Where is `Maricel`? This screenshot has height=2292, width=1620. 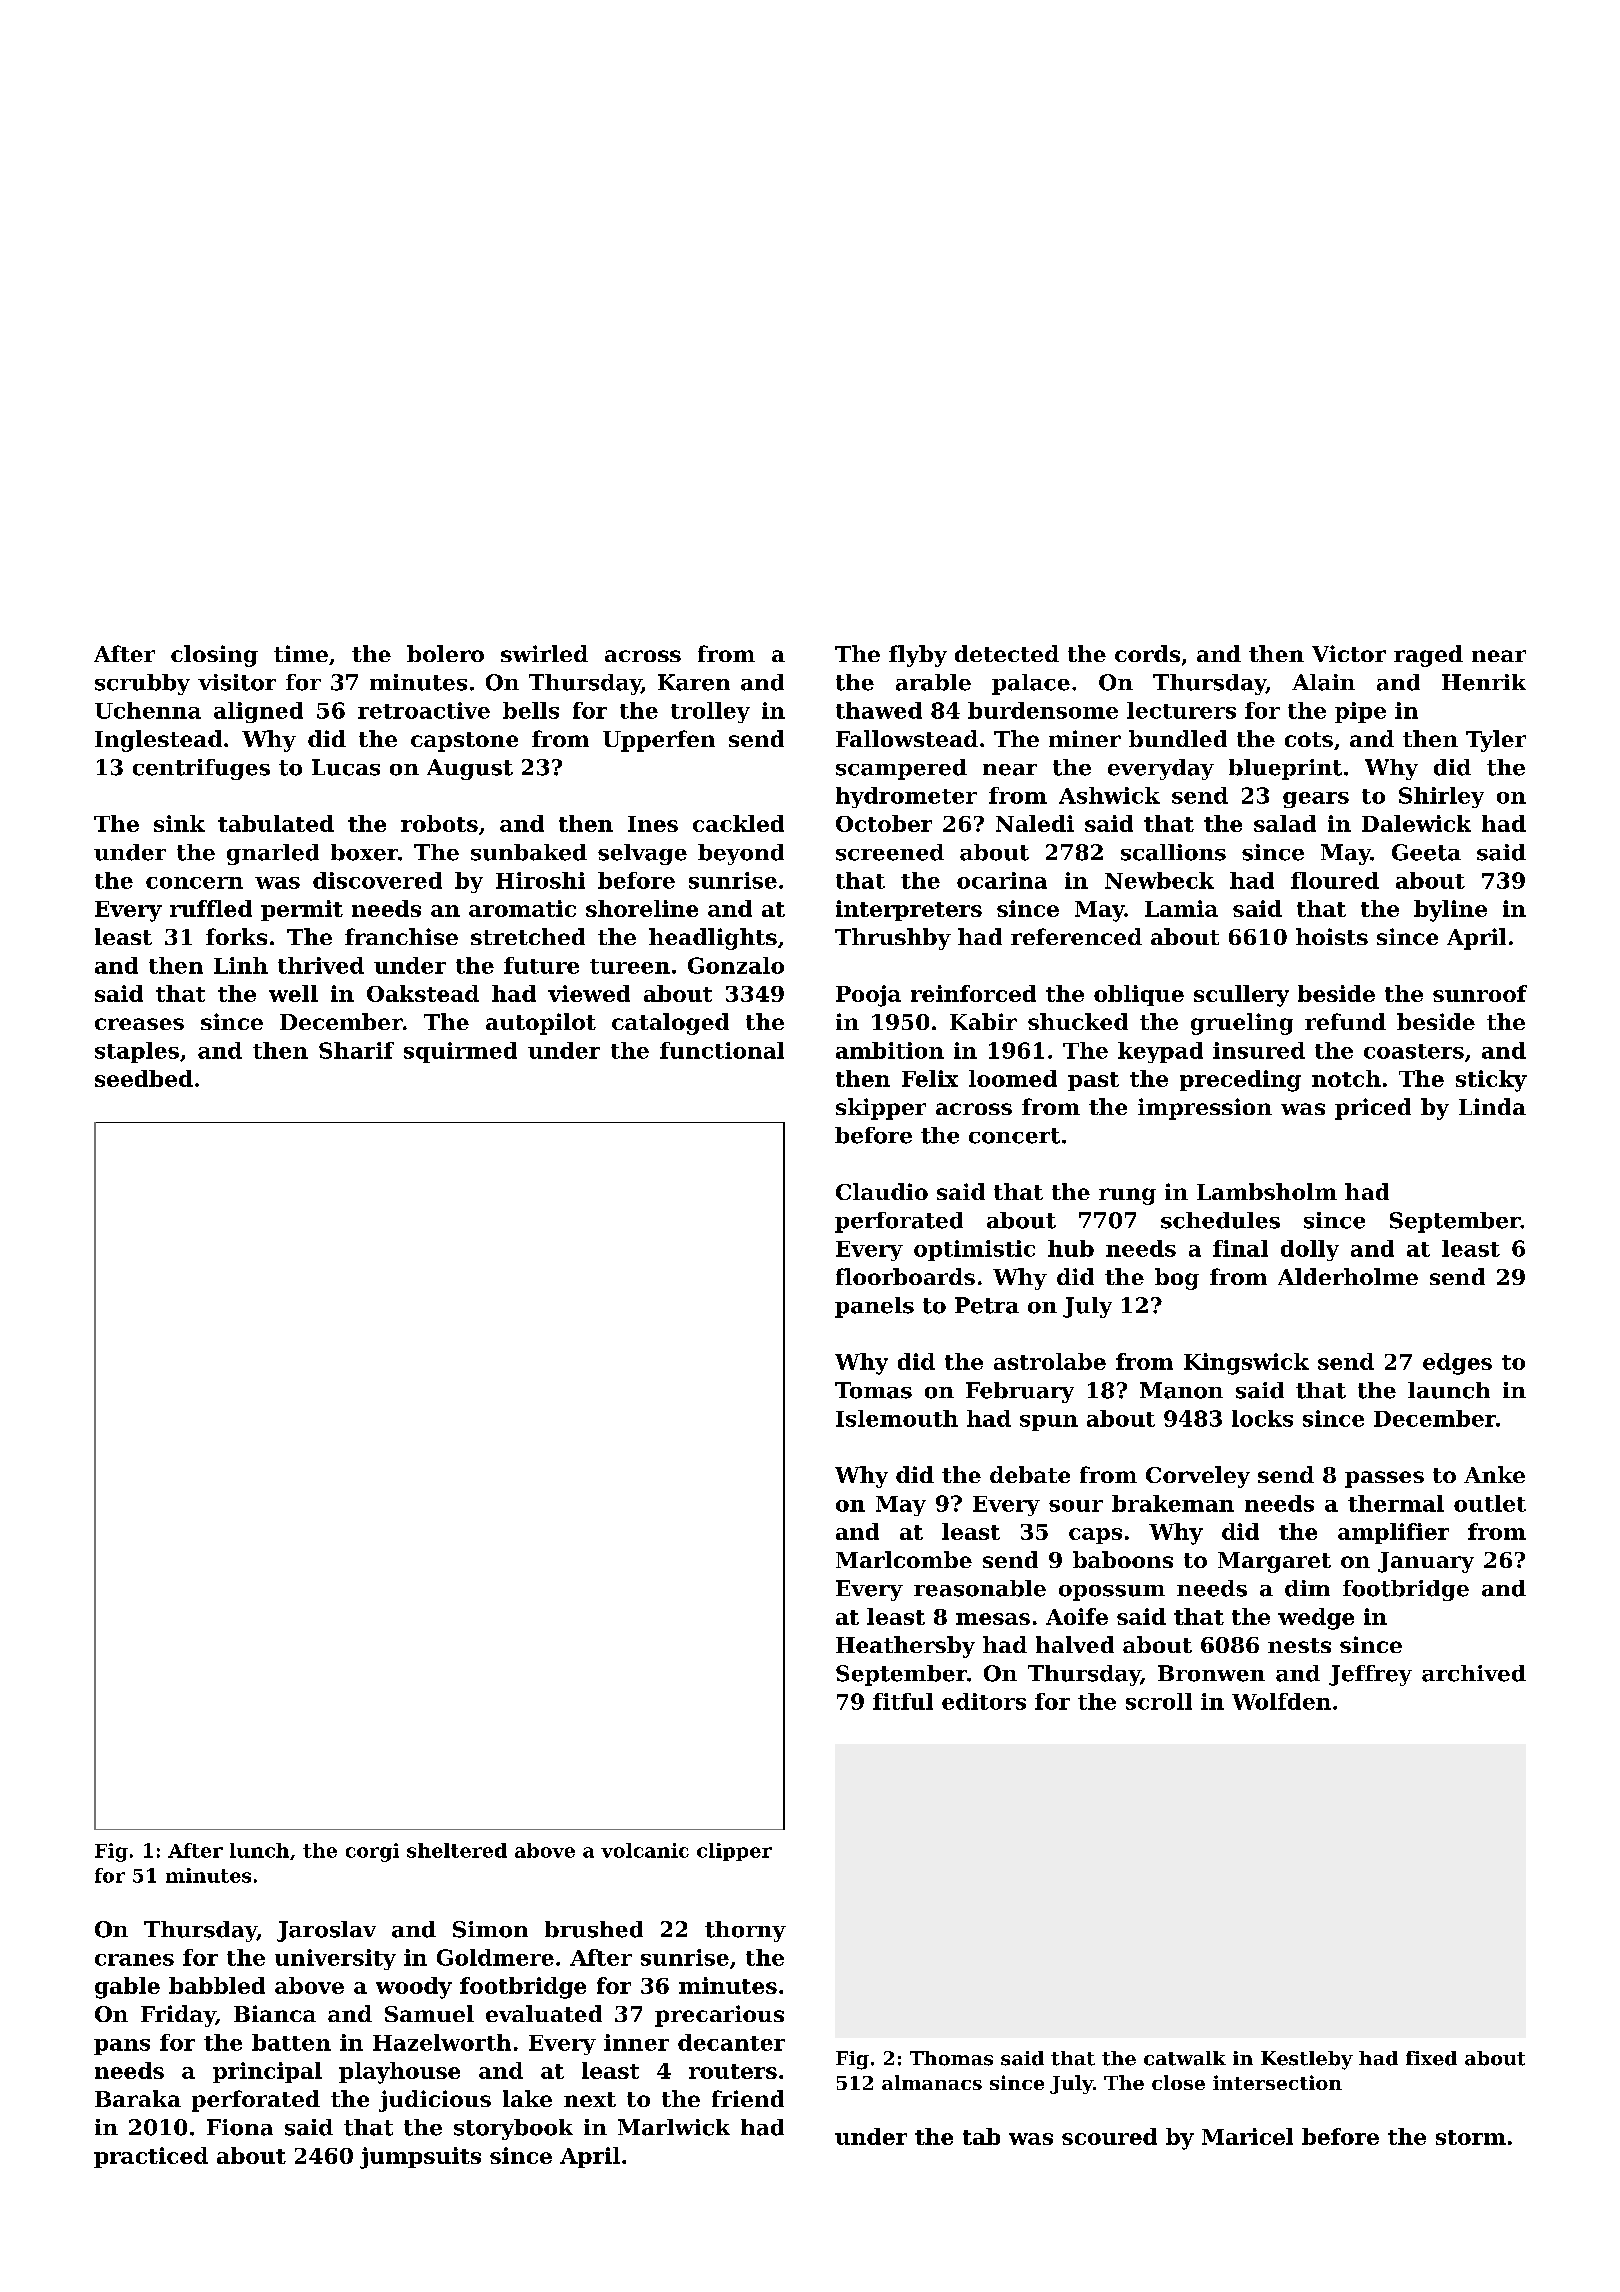
Maricel is located at coordinates (1247, 2136).
